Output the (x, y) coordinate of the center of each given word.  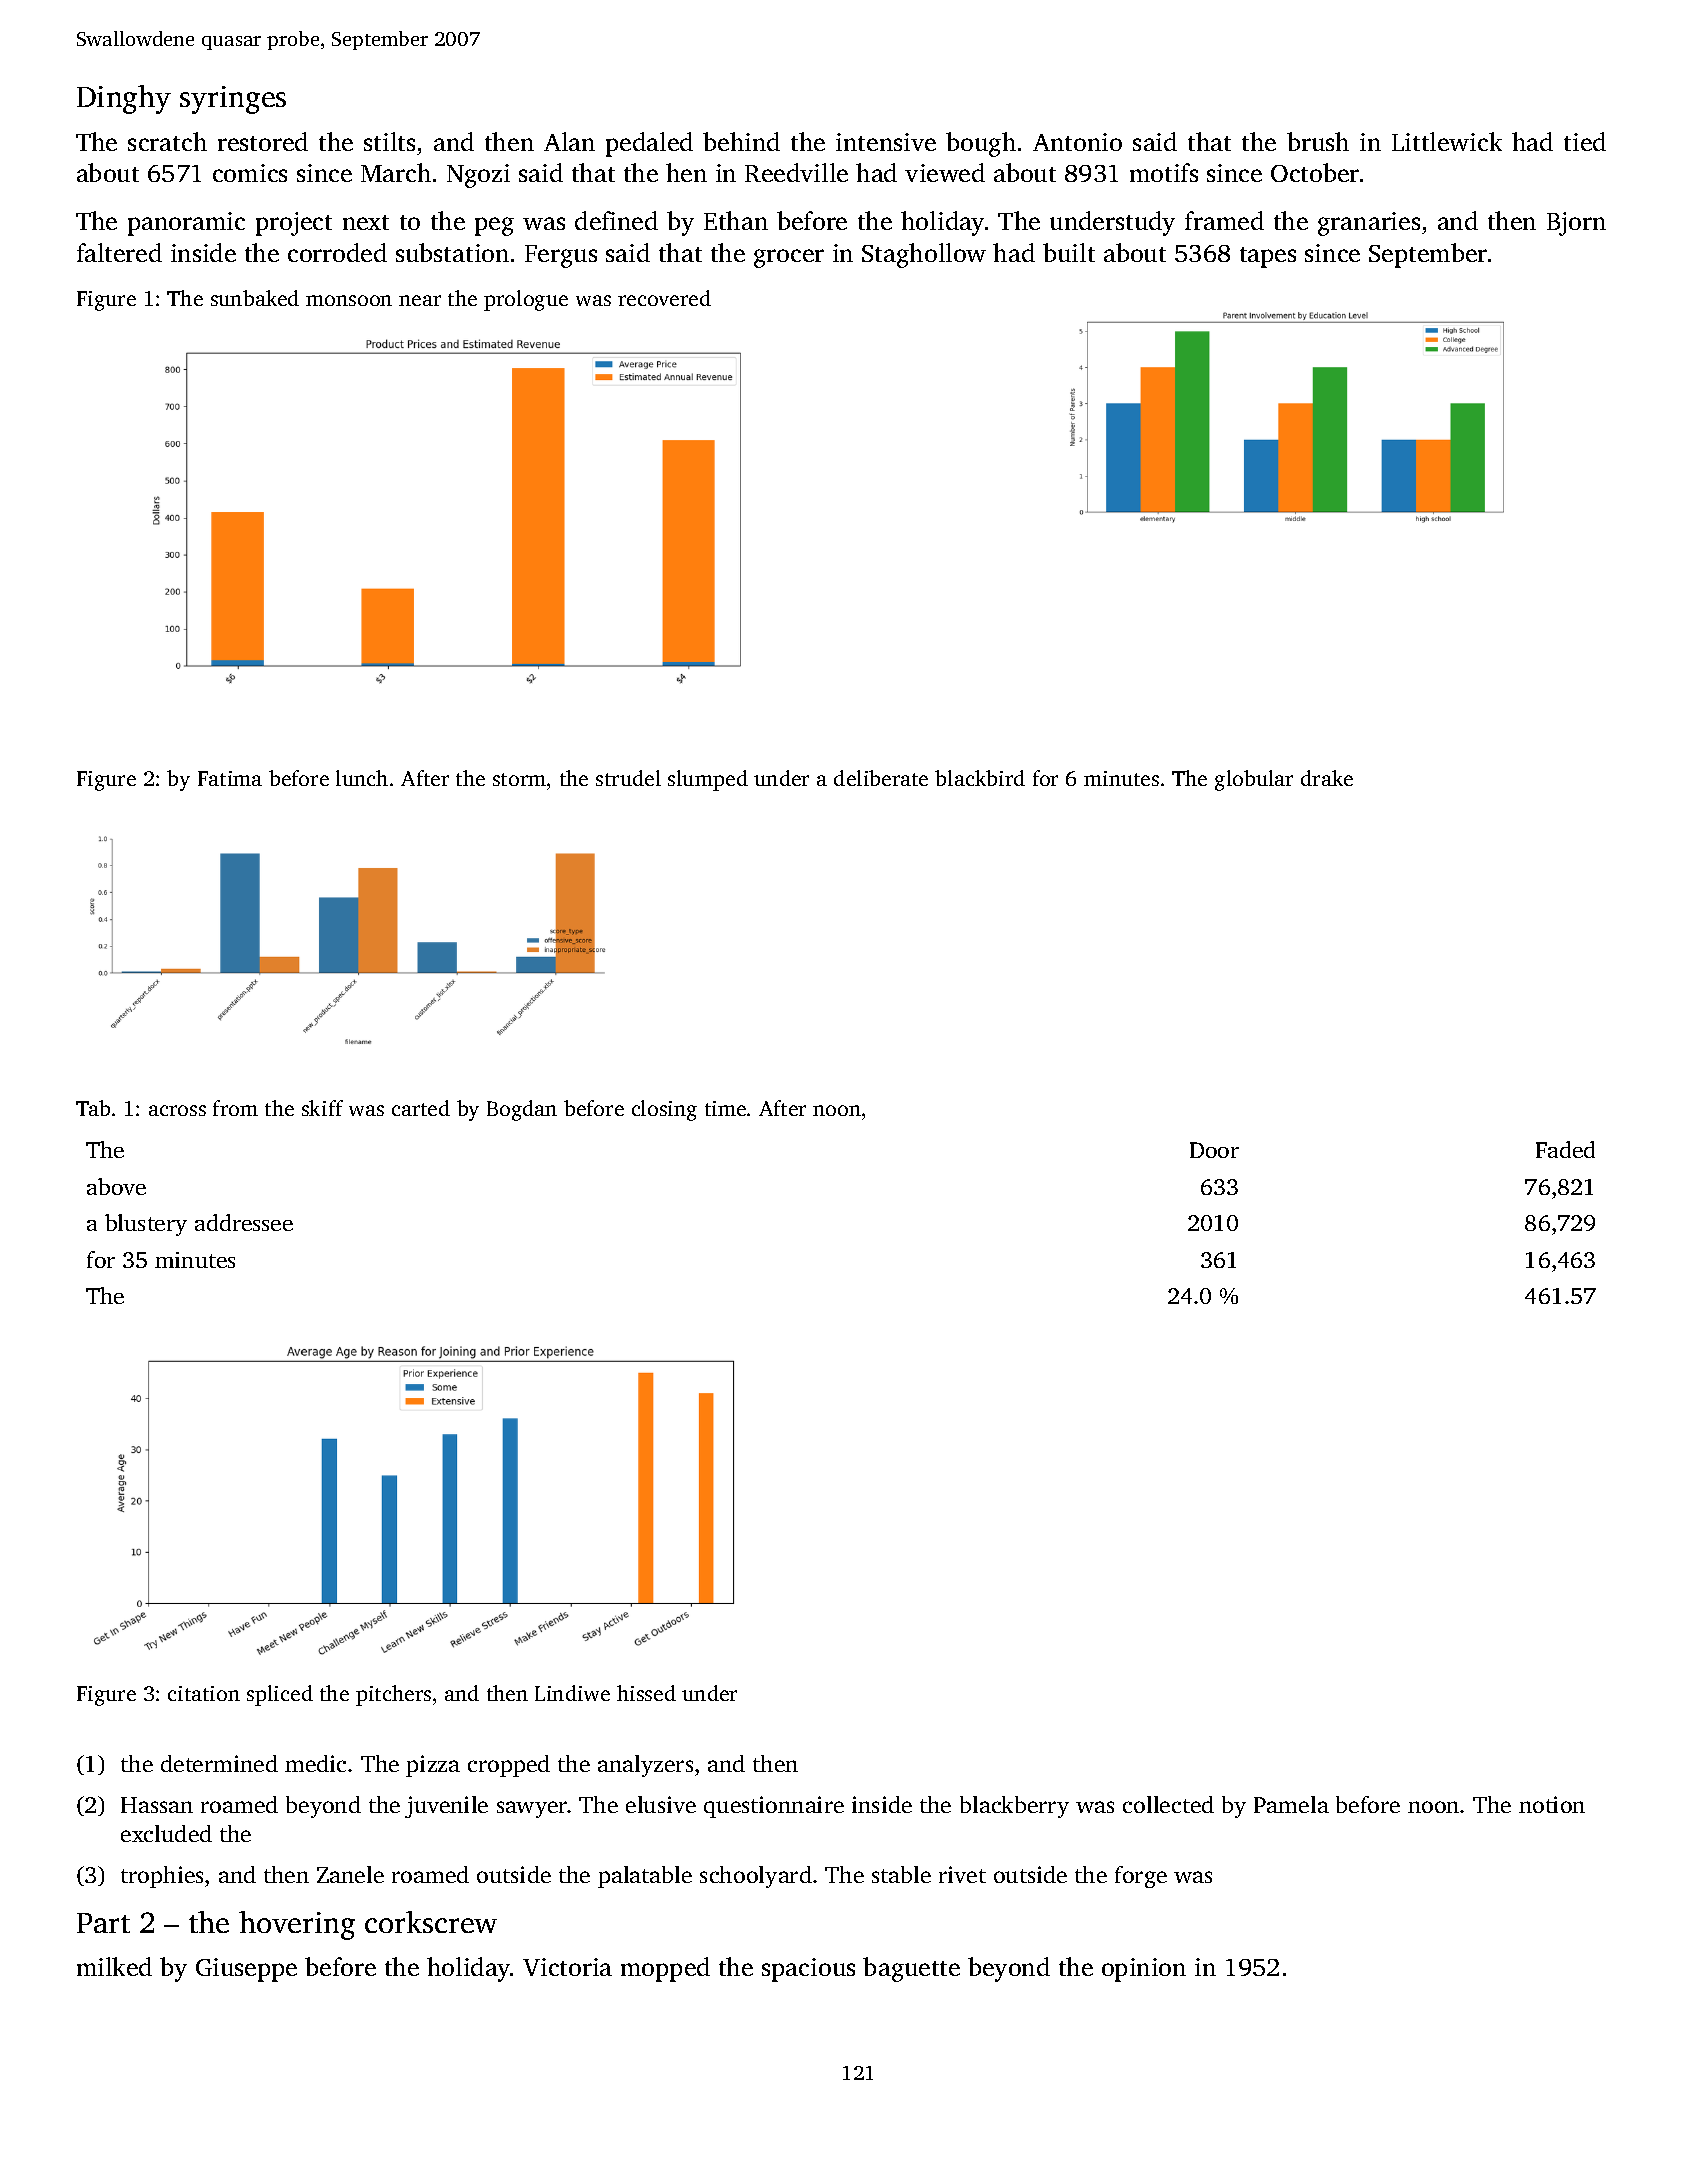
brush (1318, 141)
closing (664, 1110)
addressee (244, 1222)
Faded (1565, 1149)
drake (1327, 778)
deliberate (881, 778)
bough (981, 144)
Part (103, 1923)
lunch (362, 778)
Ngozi (478, 176)
